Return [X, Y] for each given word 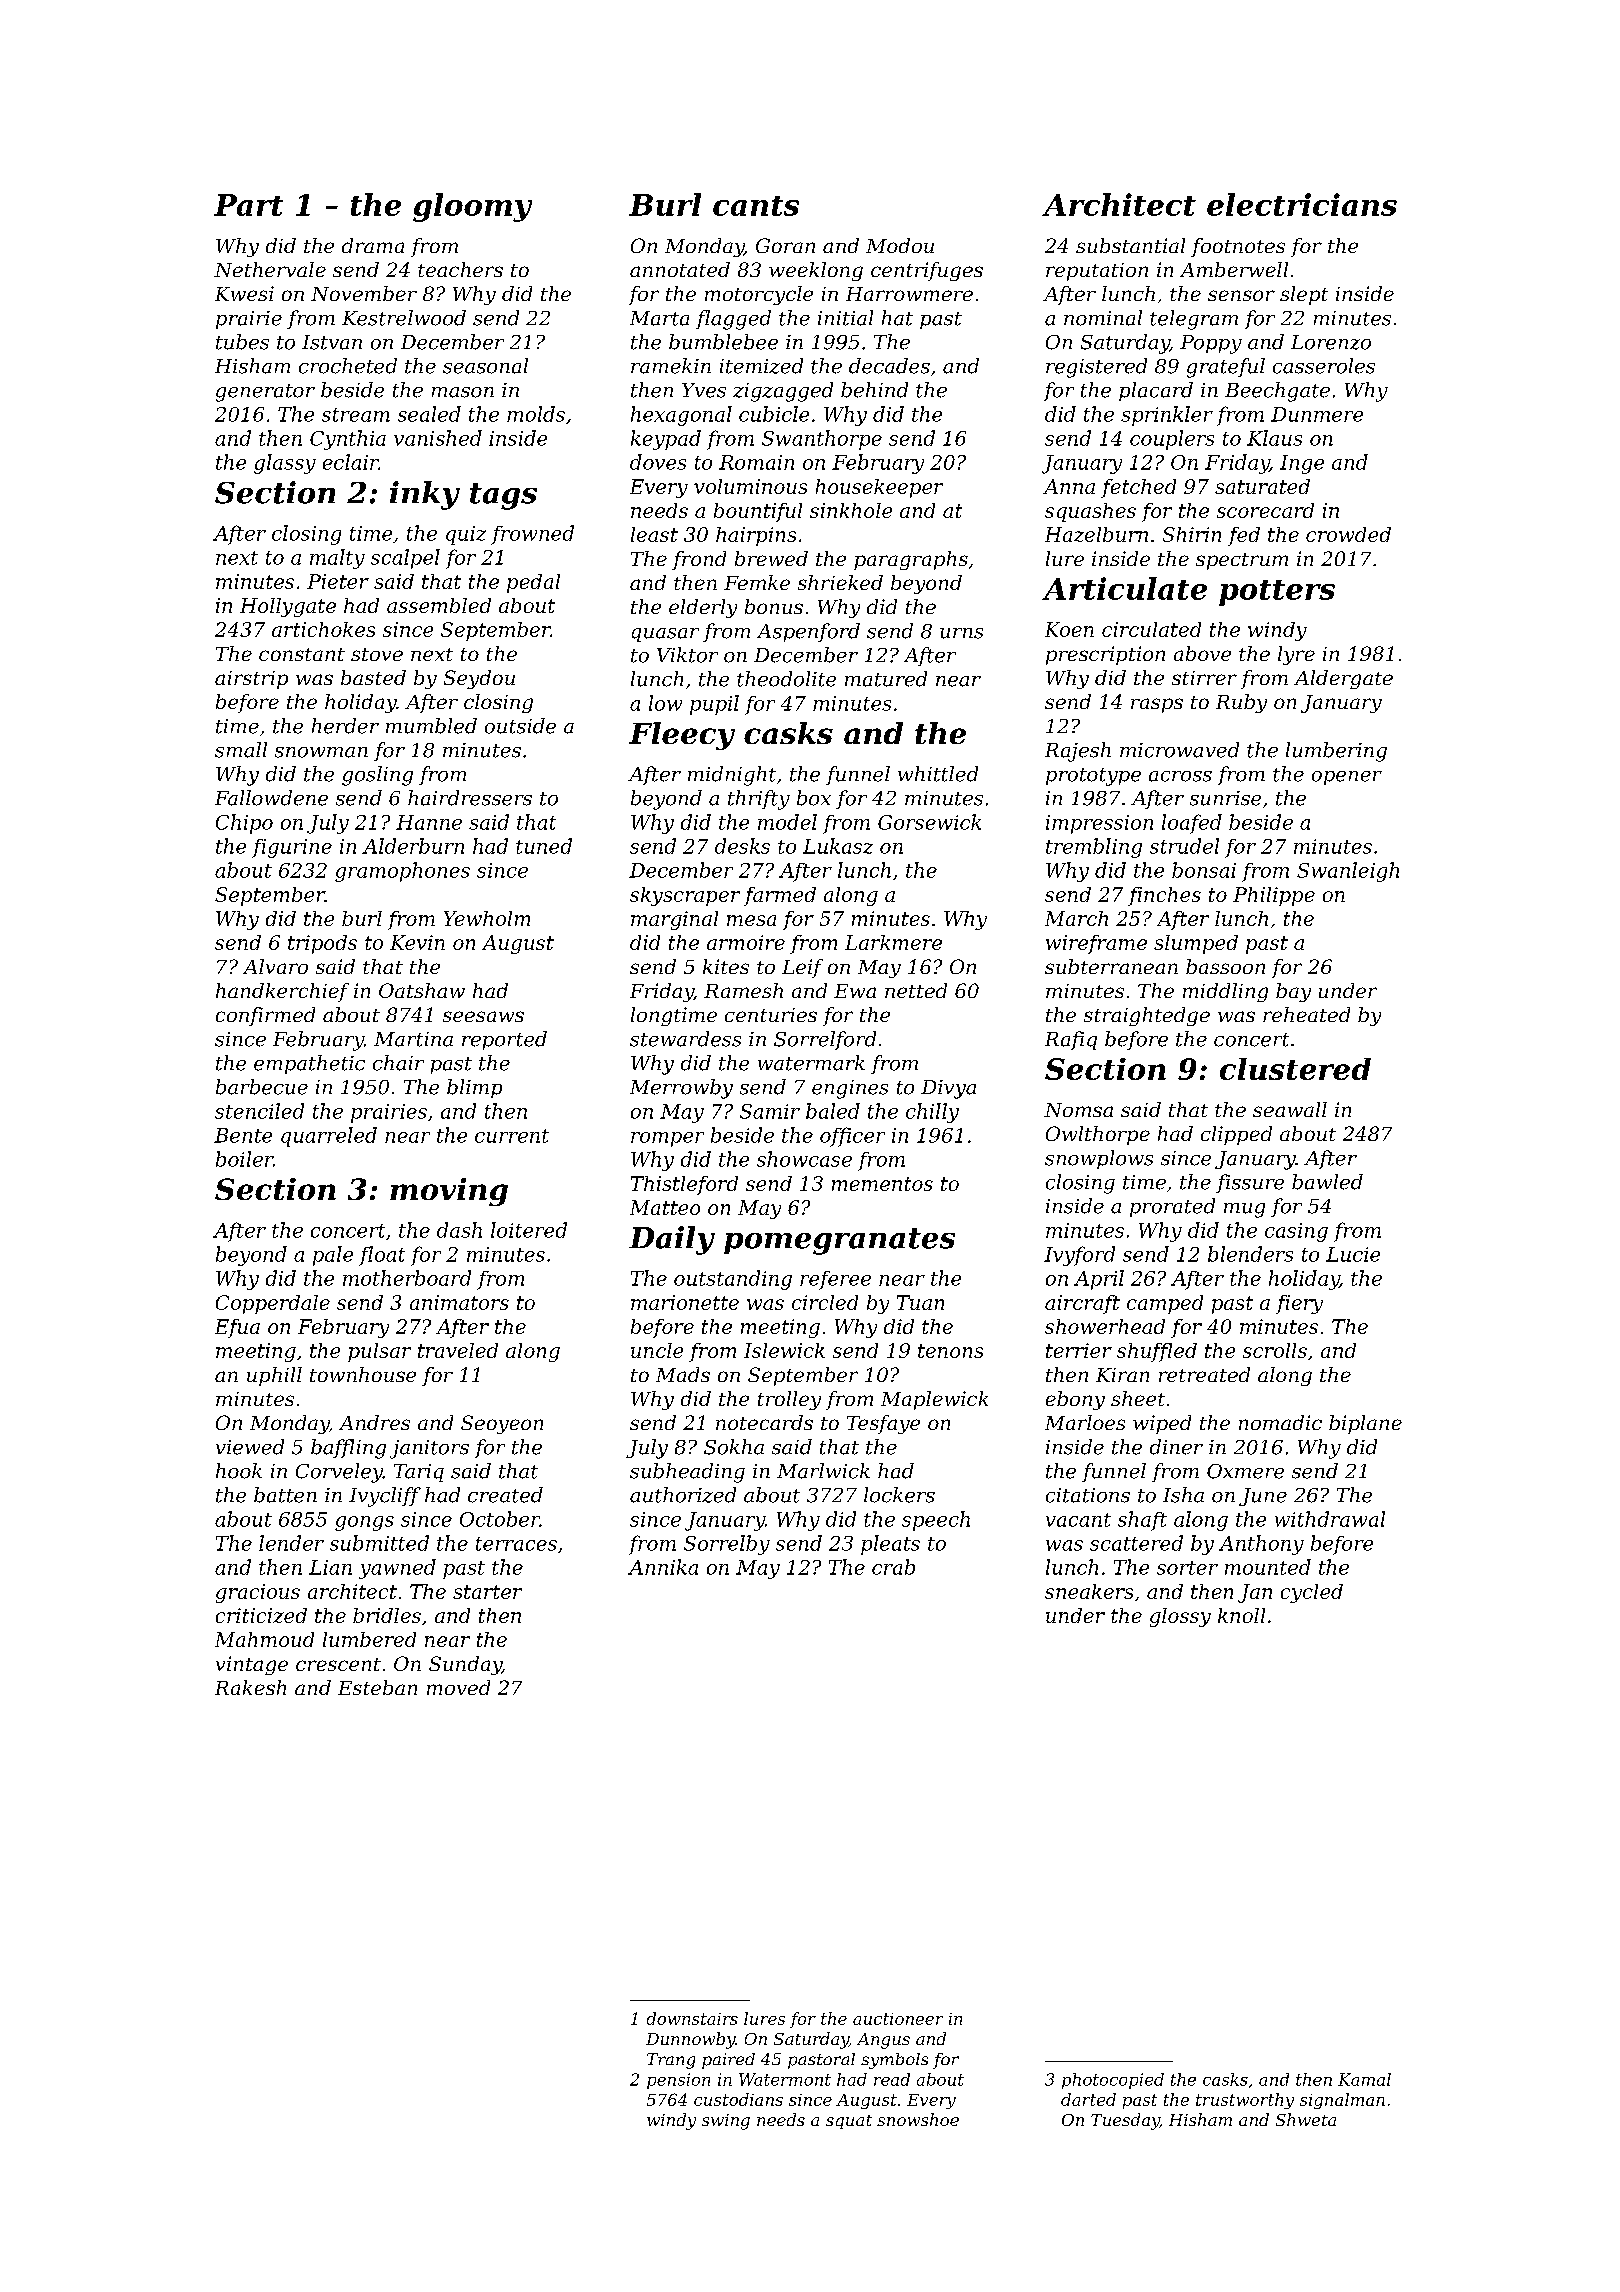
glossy [1180, 1617]
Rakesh [250, 1687]
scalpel [405, 559]
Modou [900, 245]
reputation [1097, 272]
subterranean [1111, 966]
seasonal [485, 366]
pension [678, 2081]
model [787, 822]
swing [726, 2122]
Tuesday [1125, 2121]
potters [1277, 593]
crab [893, 1567]
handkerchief [282, 992]
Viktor [687, 655]
